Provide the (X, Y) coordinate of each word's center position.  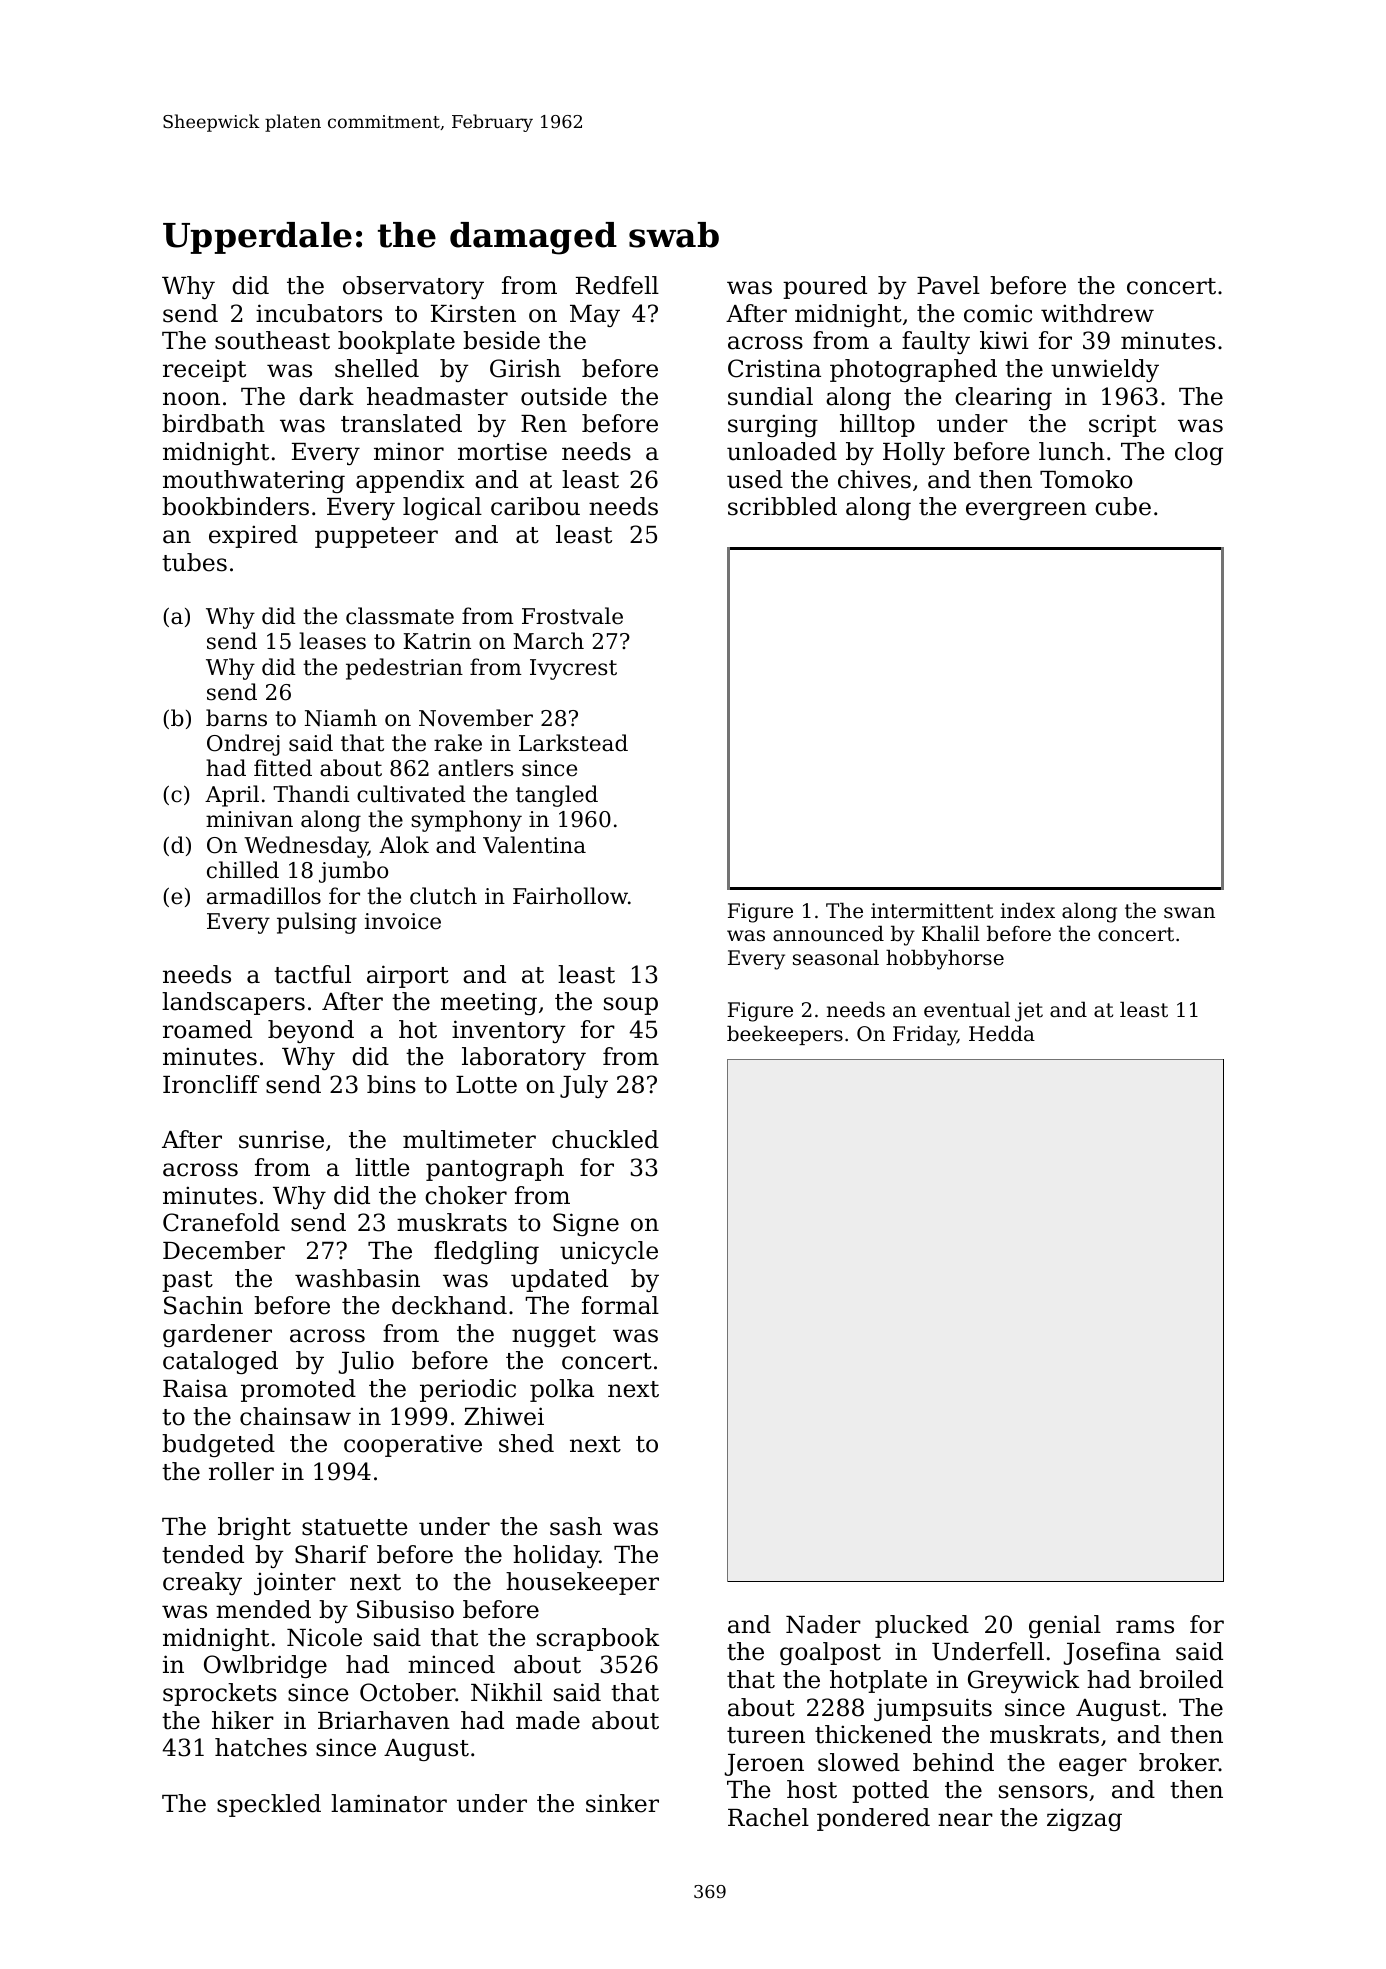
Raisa (195, 1388)
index (1027, 910)
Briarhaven (384, 1720)
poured (825, 287)
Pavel (948, 285)
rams (1145, 1627)
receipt (204, 370)
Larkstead (573, 743)
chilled (243, 870)
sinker (622, 1803)
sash (576, 1526)
